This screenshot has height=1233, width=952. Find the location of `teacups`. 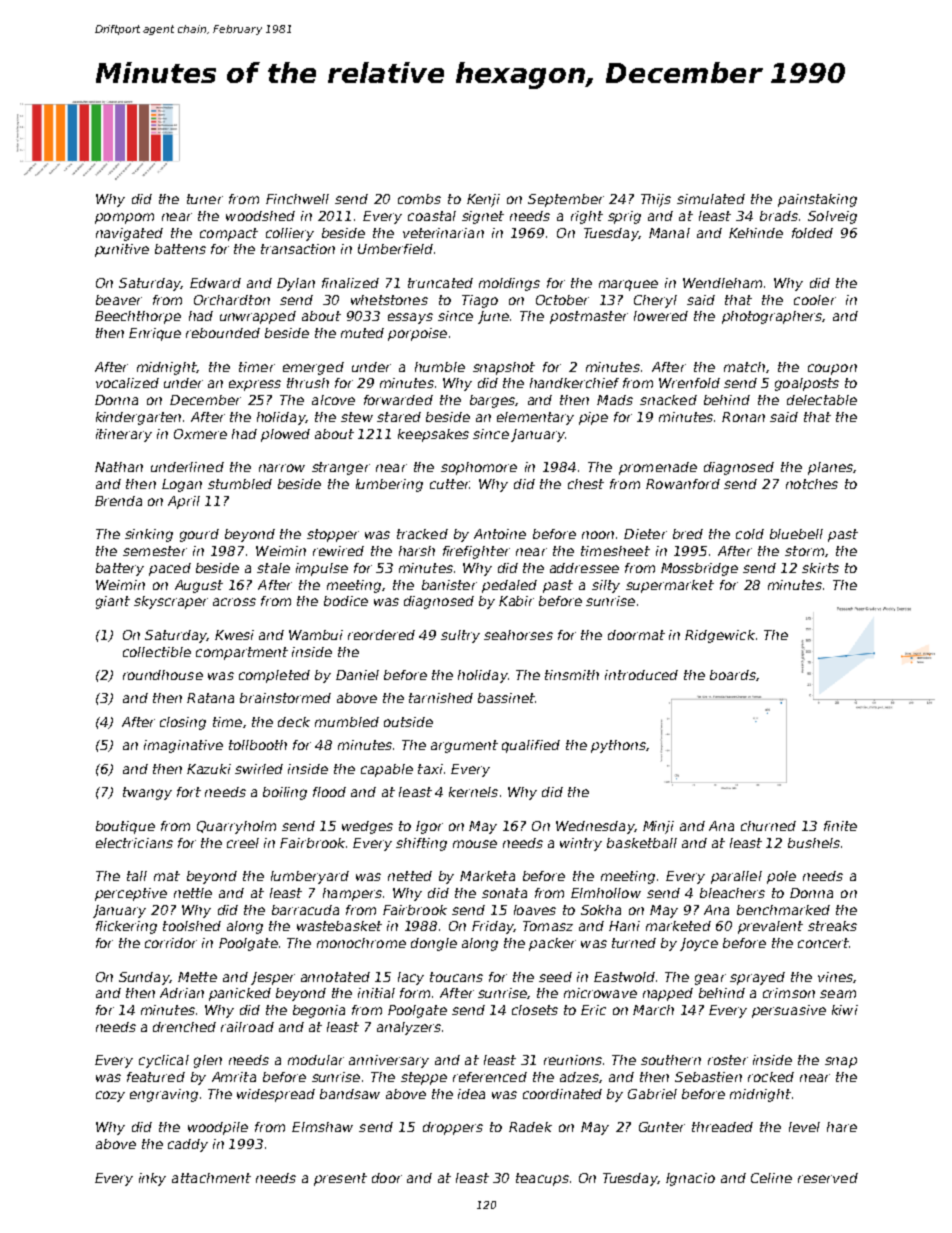

teacups is located at coordinates (542, 1179).
